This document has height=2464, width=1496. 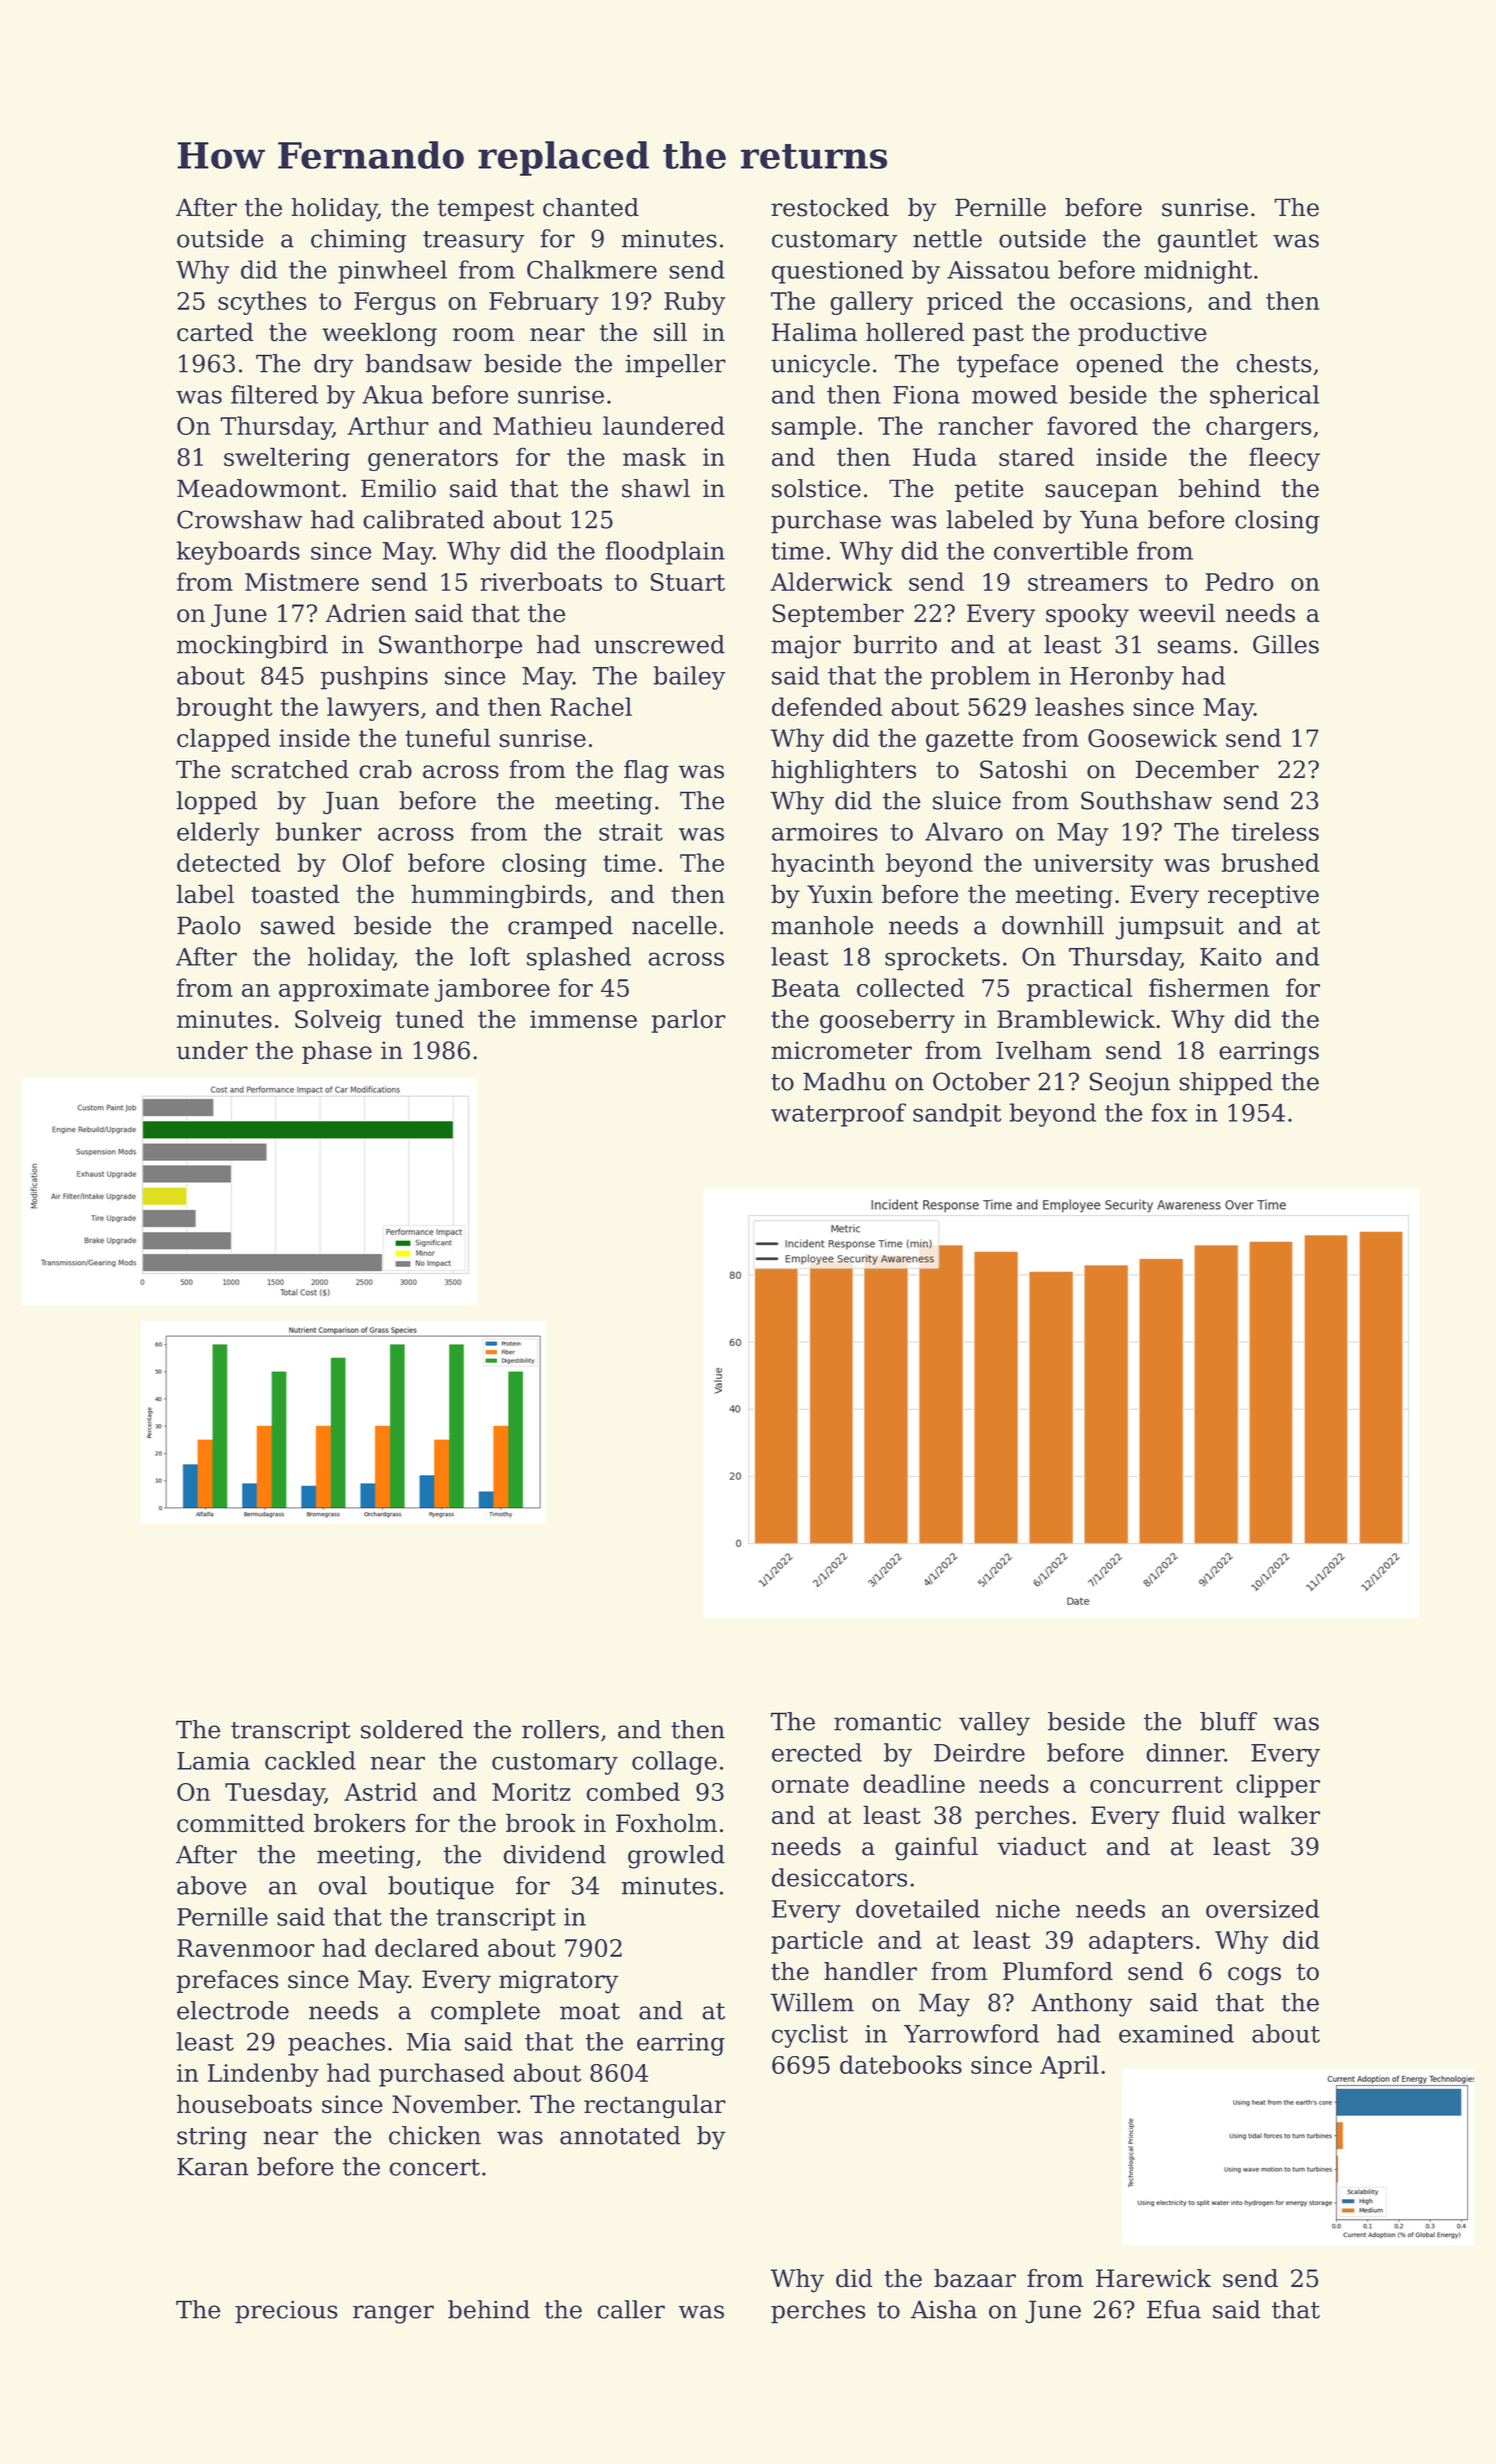 I want to click on sandpit, so click(x=957, y=1115).
